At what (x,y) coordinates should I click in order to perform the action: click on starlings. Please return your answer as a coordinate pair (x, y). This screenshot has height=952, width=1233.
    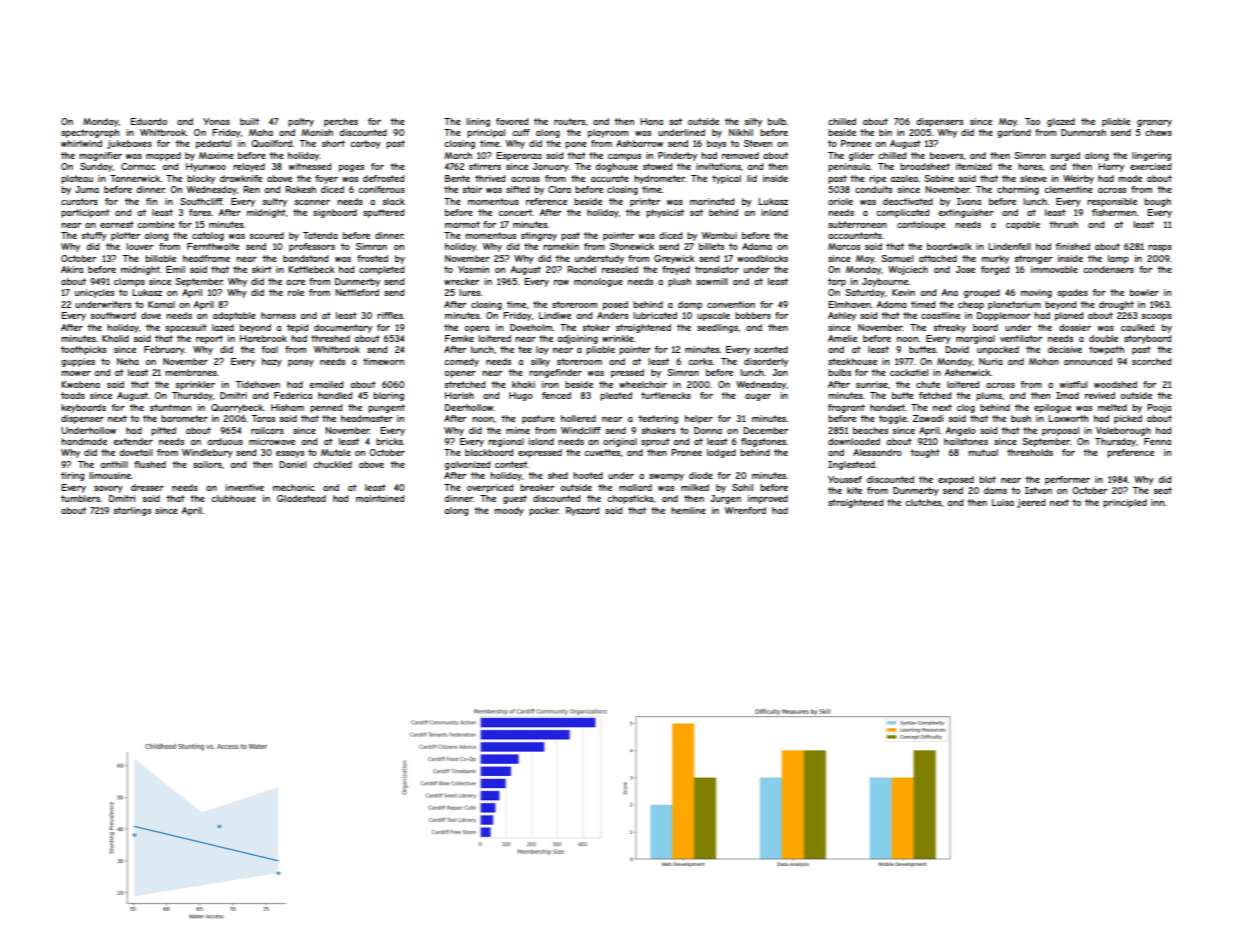
    Looking at the image, I should click on (132, 511).
